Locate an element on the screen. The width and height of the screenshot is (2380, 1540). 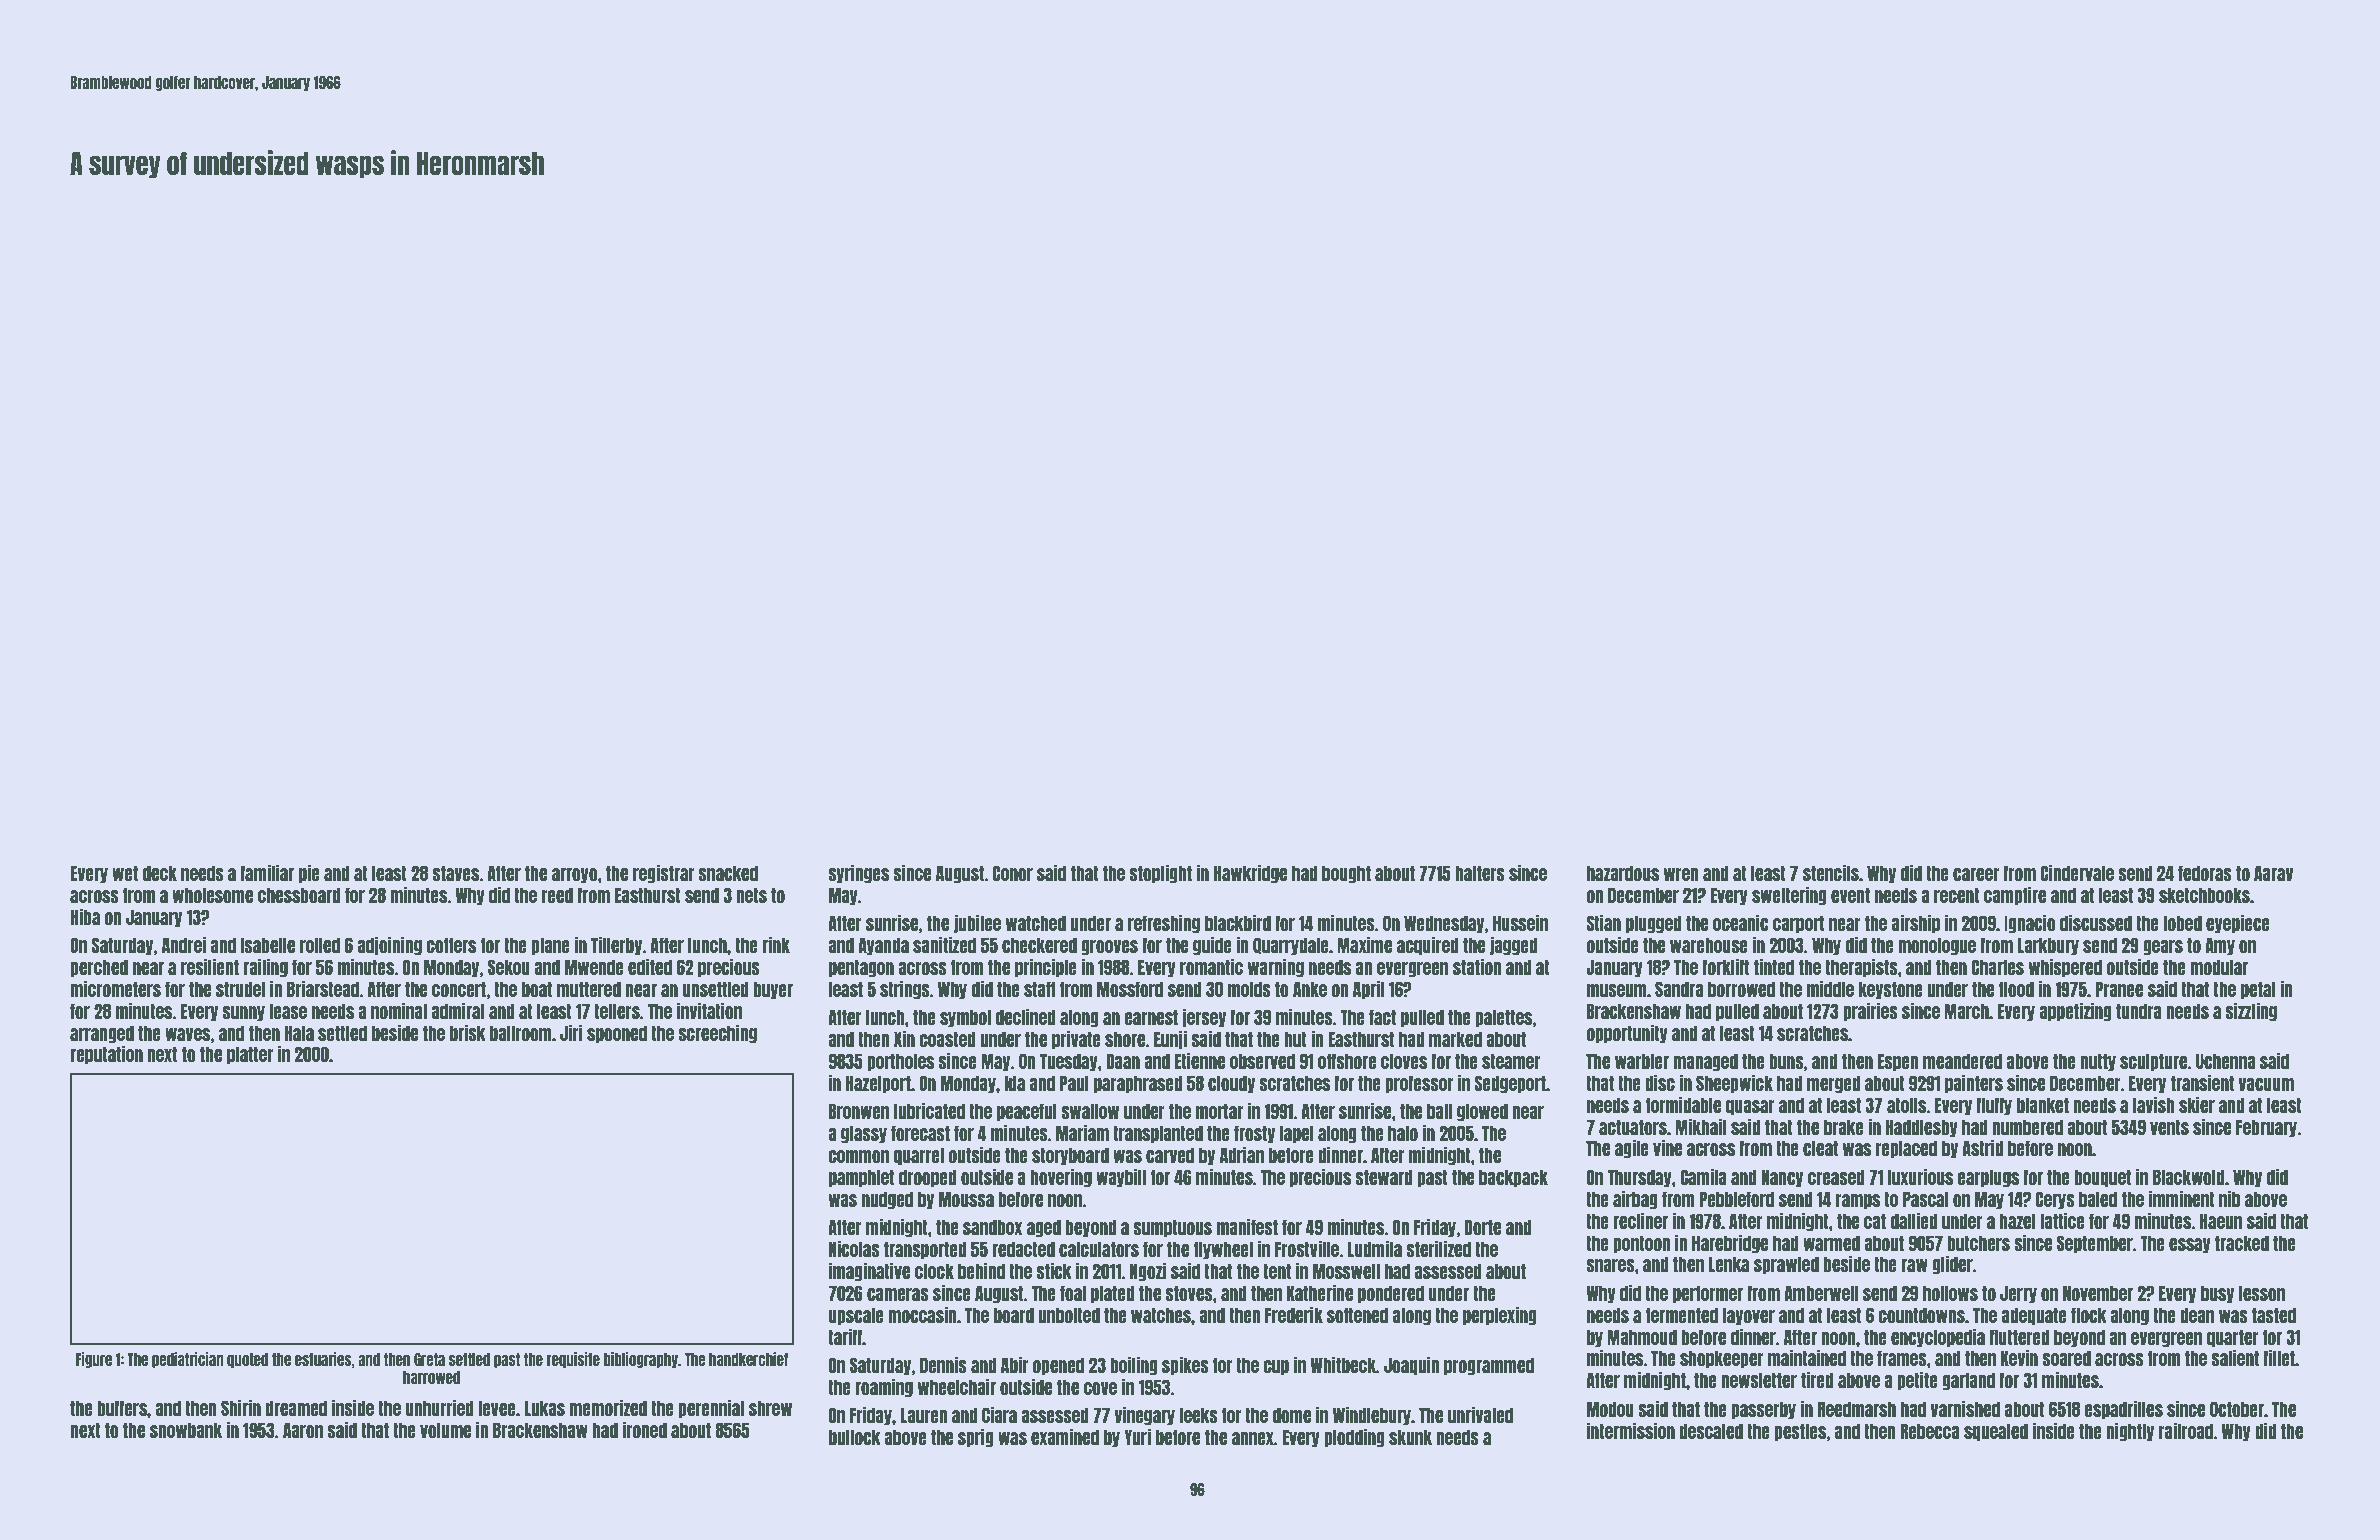
prairies is located at coordinates (1870, 1011).
